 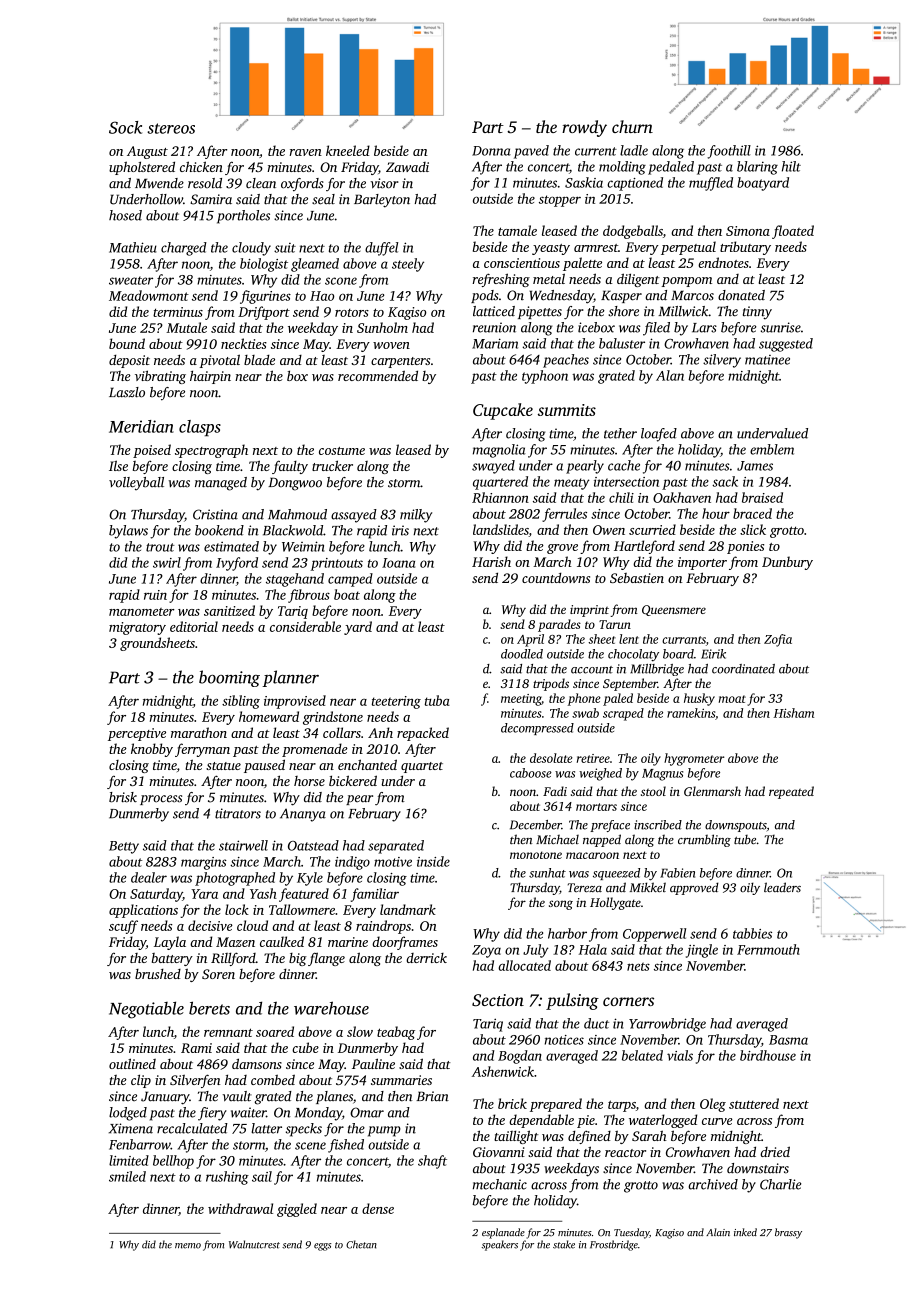 What do you see at coordinates (691, 713) in the page?
I see `ramekins` at bounding box center [691, 713].
